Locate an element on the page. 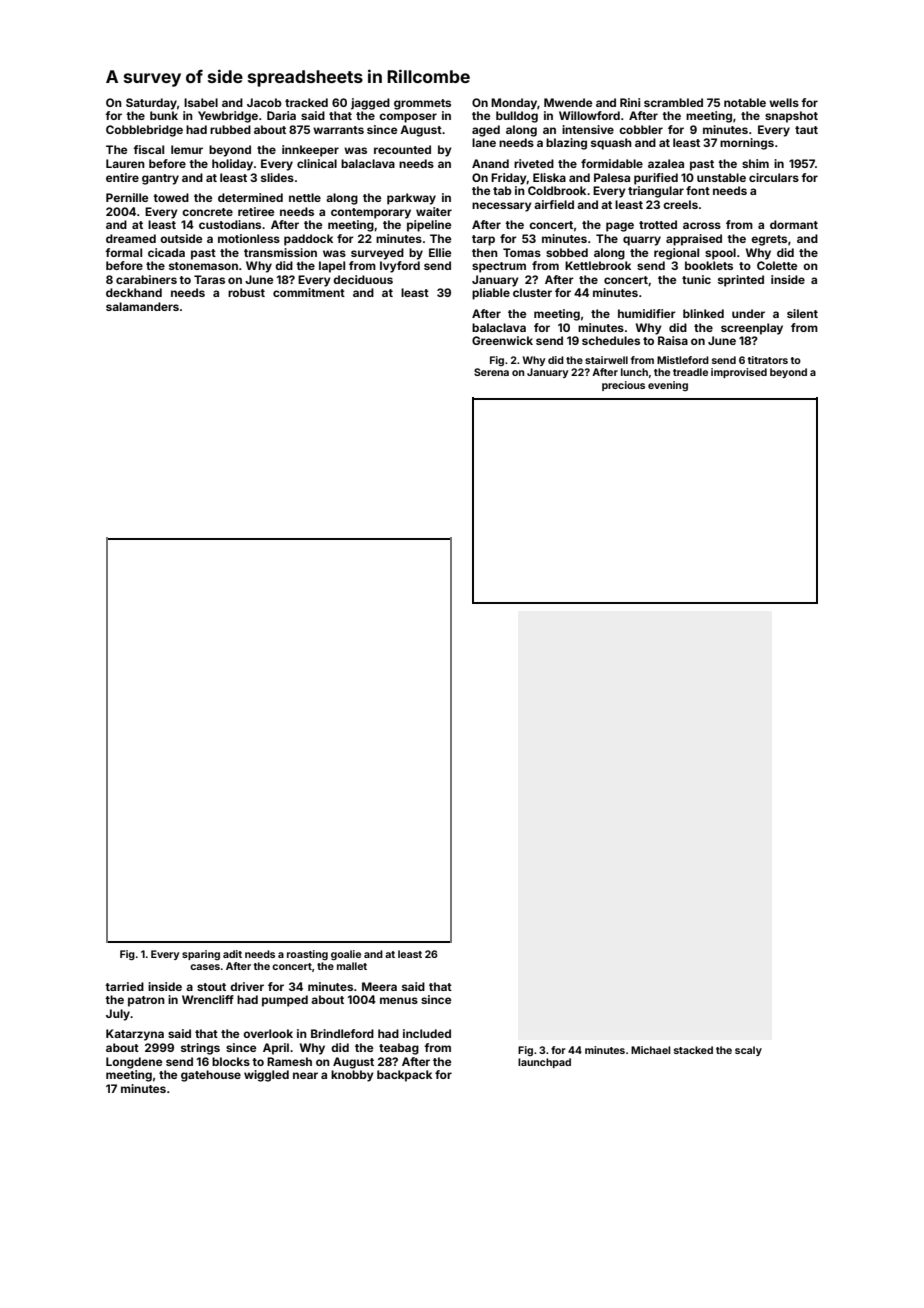 The image size is (924, 1308). adit is located at coordinates (232, 954).
